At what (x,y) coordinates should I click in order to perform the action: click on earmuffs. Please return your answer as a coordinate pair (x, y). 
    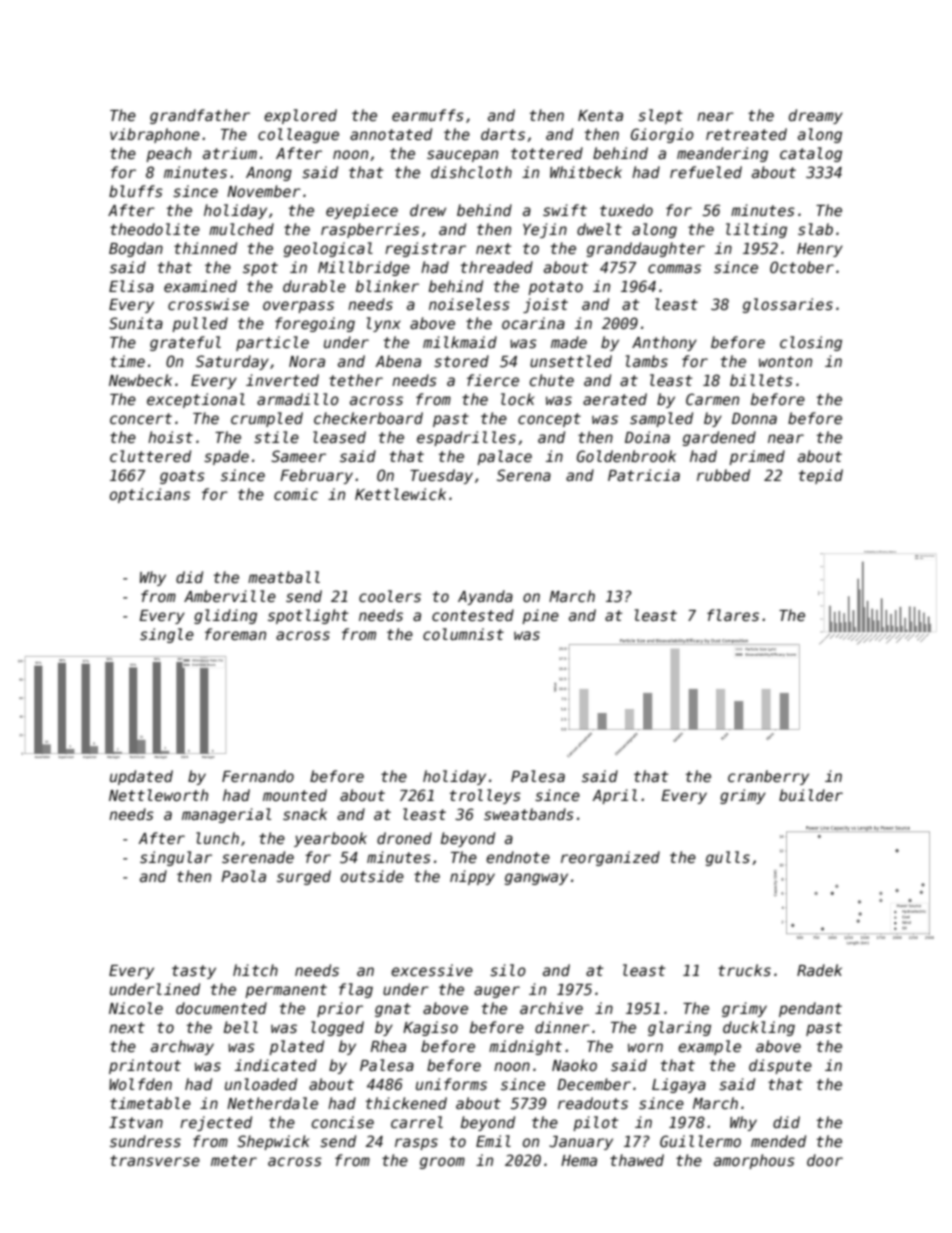
    Looking at the image, I should click on (428, 115).
